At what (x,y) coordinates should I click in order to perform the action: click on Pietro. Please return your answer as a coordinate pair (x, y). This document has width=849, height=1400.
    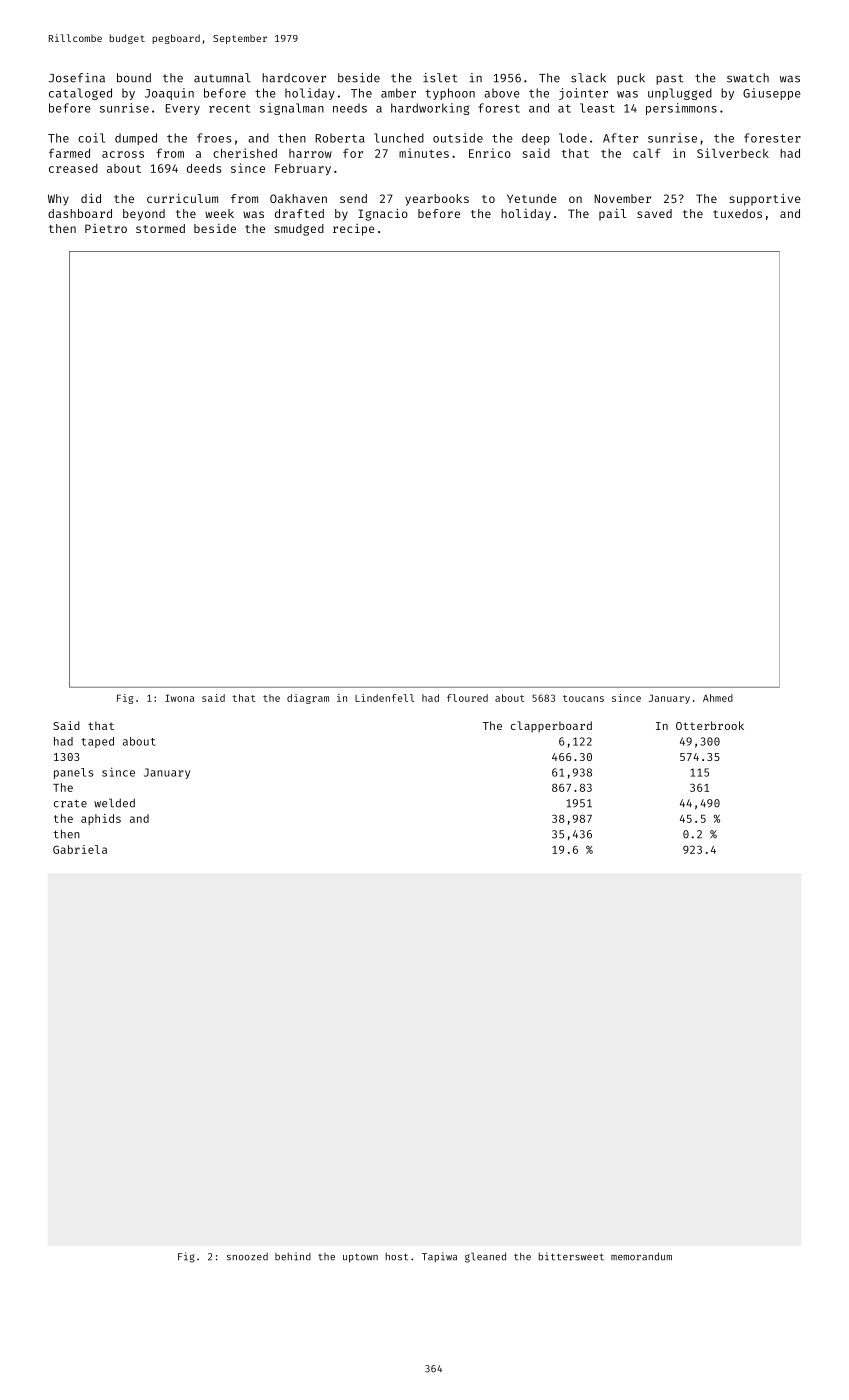
    Looking at the image, I should click on (106, 228).
